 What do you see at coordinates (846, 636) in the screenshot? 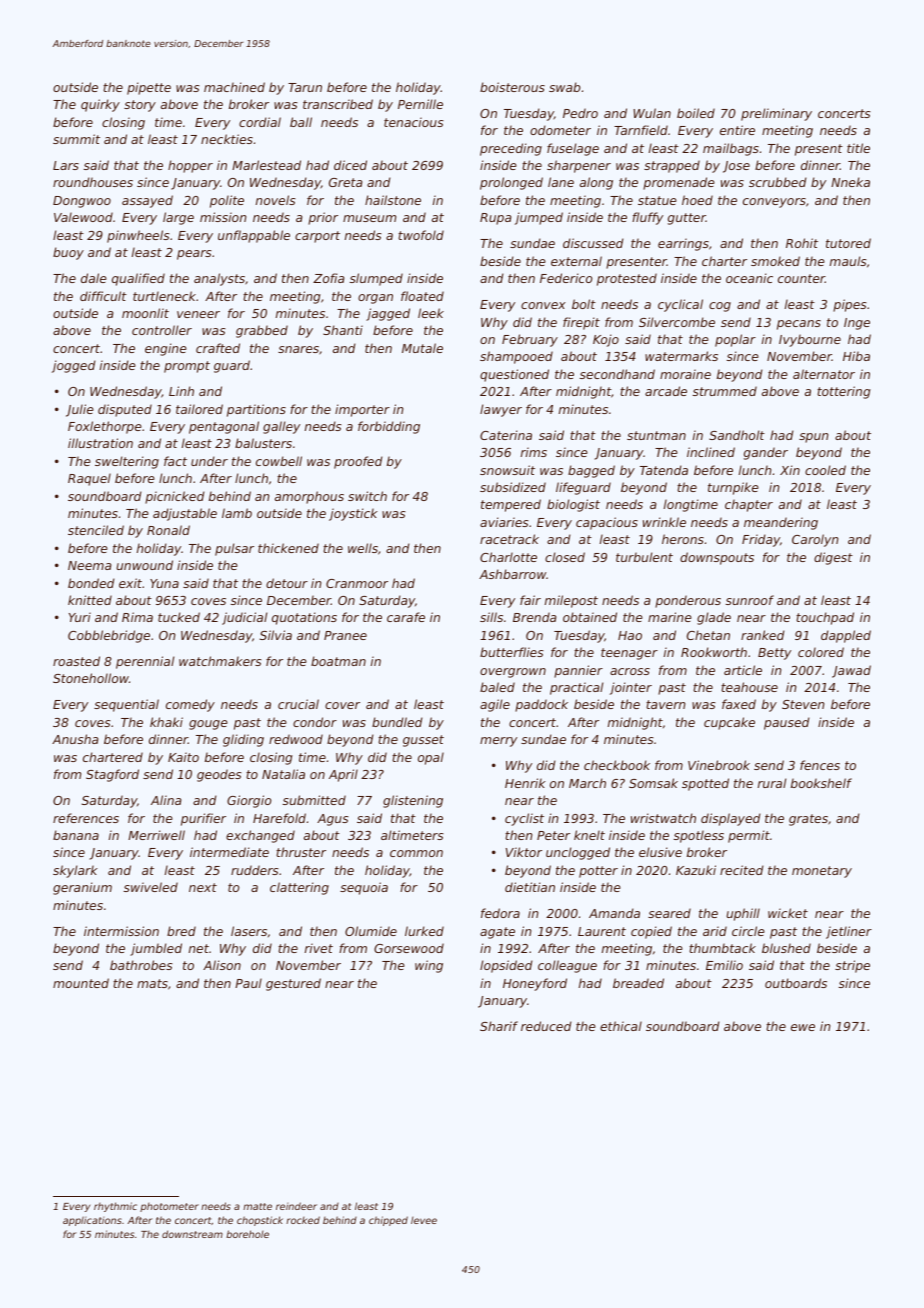
I see `dappled` at bounding box center [846, 636].
